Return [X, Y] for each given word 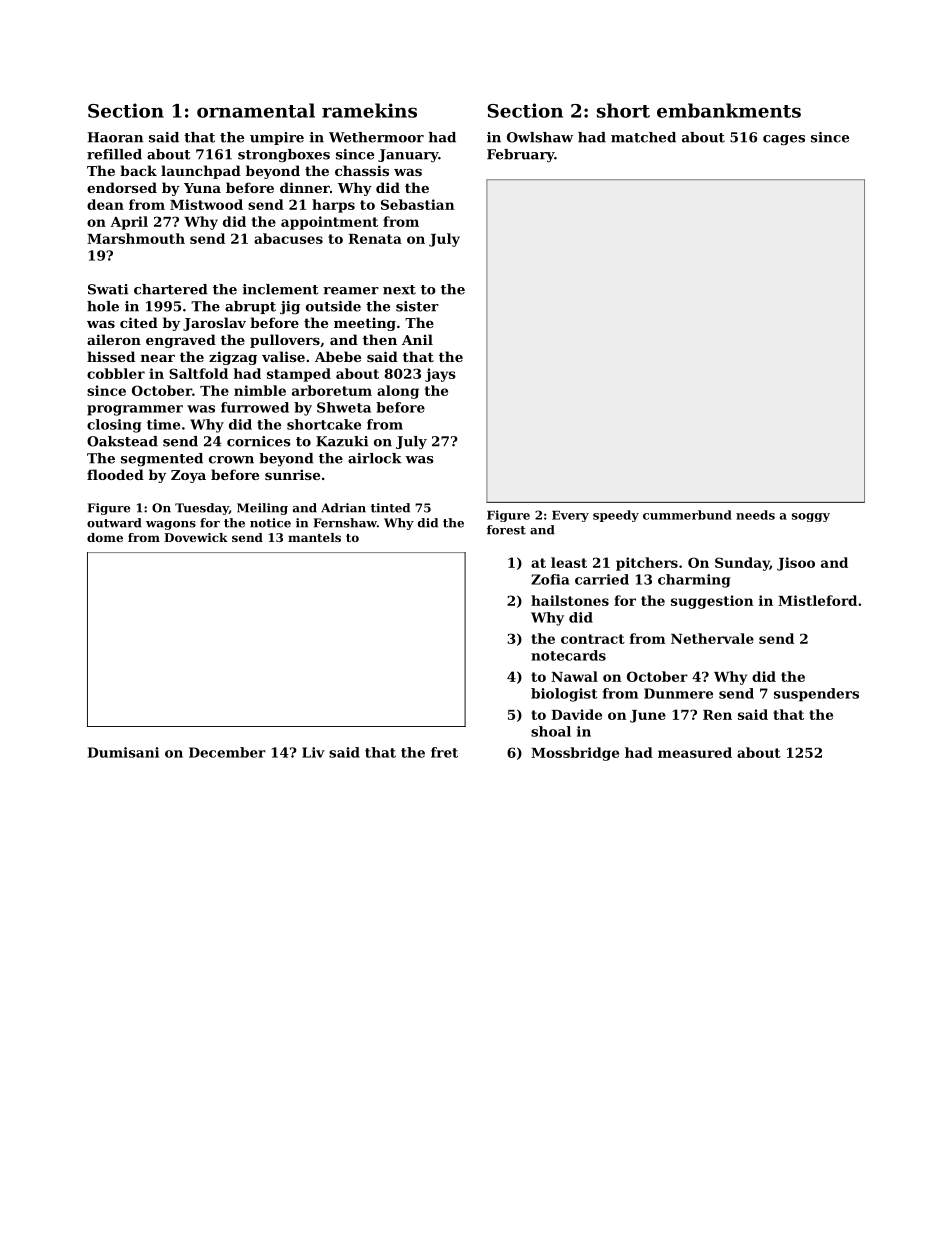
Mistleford [817, 600]
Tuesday [202, 509]
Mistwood [206, 204]
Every [570, 516]
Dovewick [196, 537]
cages [784, 140]
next [399, 290]
